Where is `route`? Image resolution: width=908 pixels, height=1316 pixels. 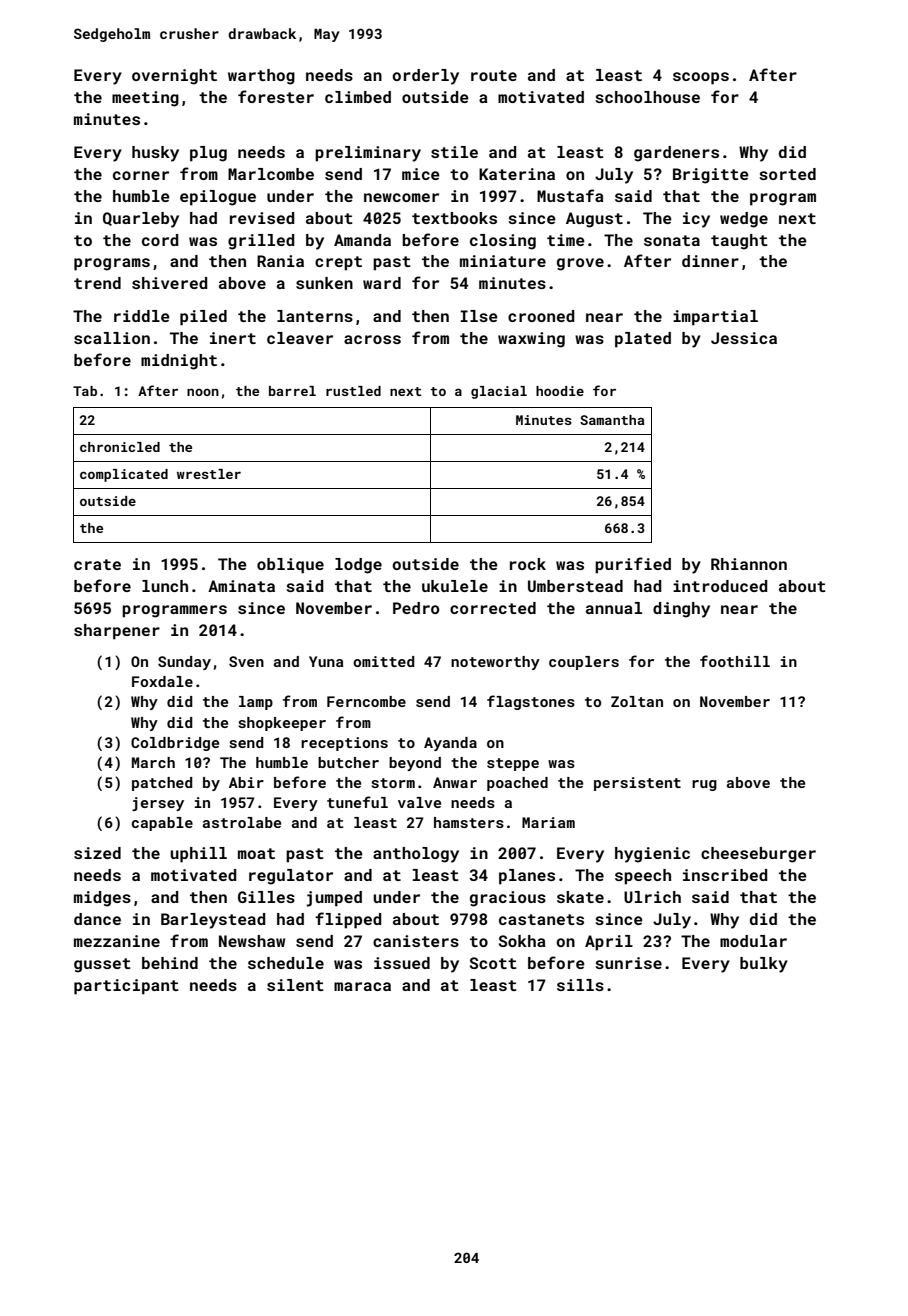 route is located at coordinates (494, 75).
